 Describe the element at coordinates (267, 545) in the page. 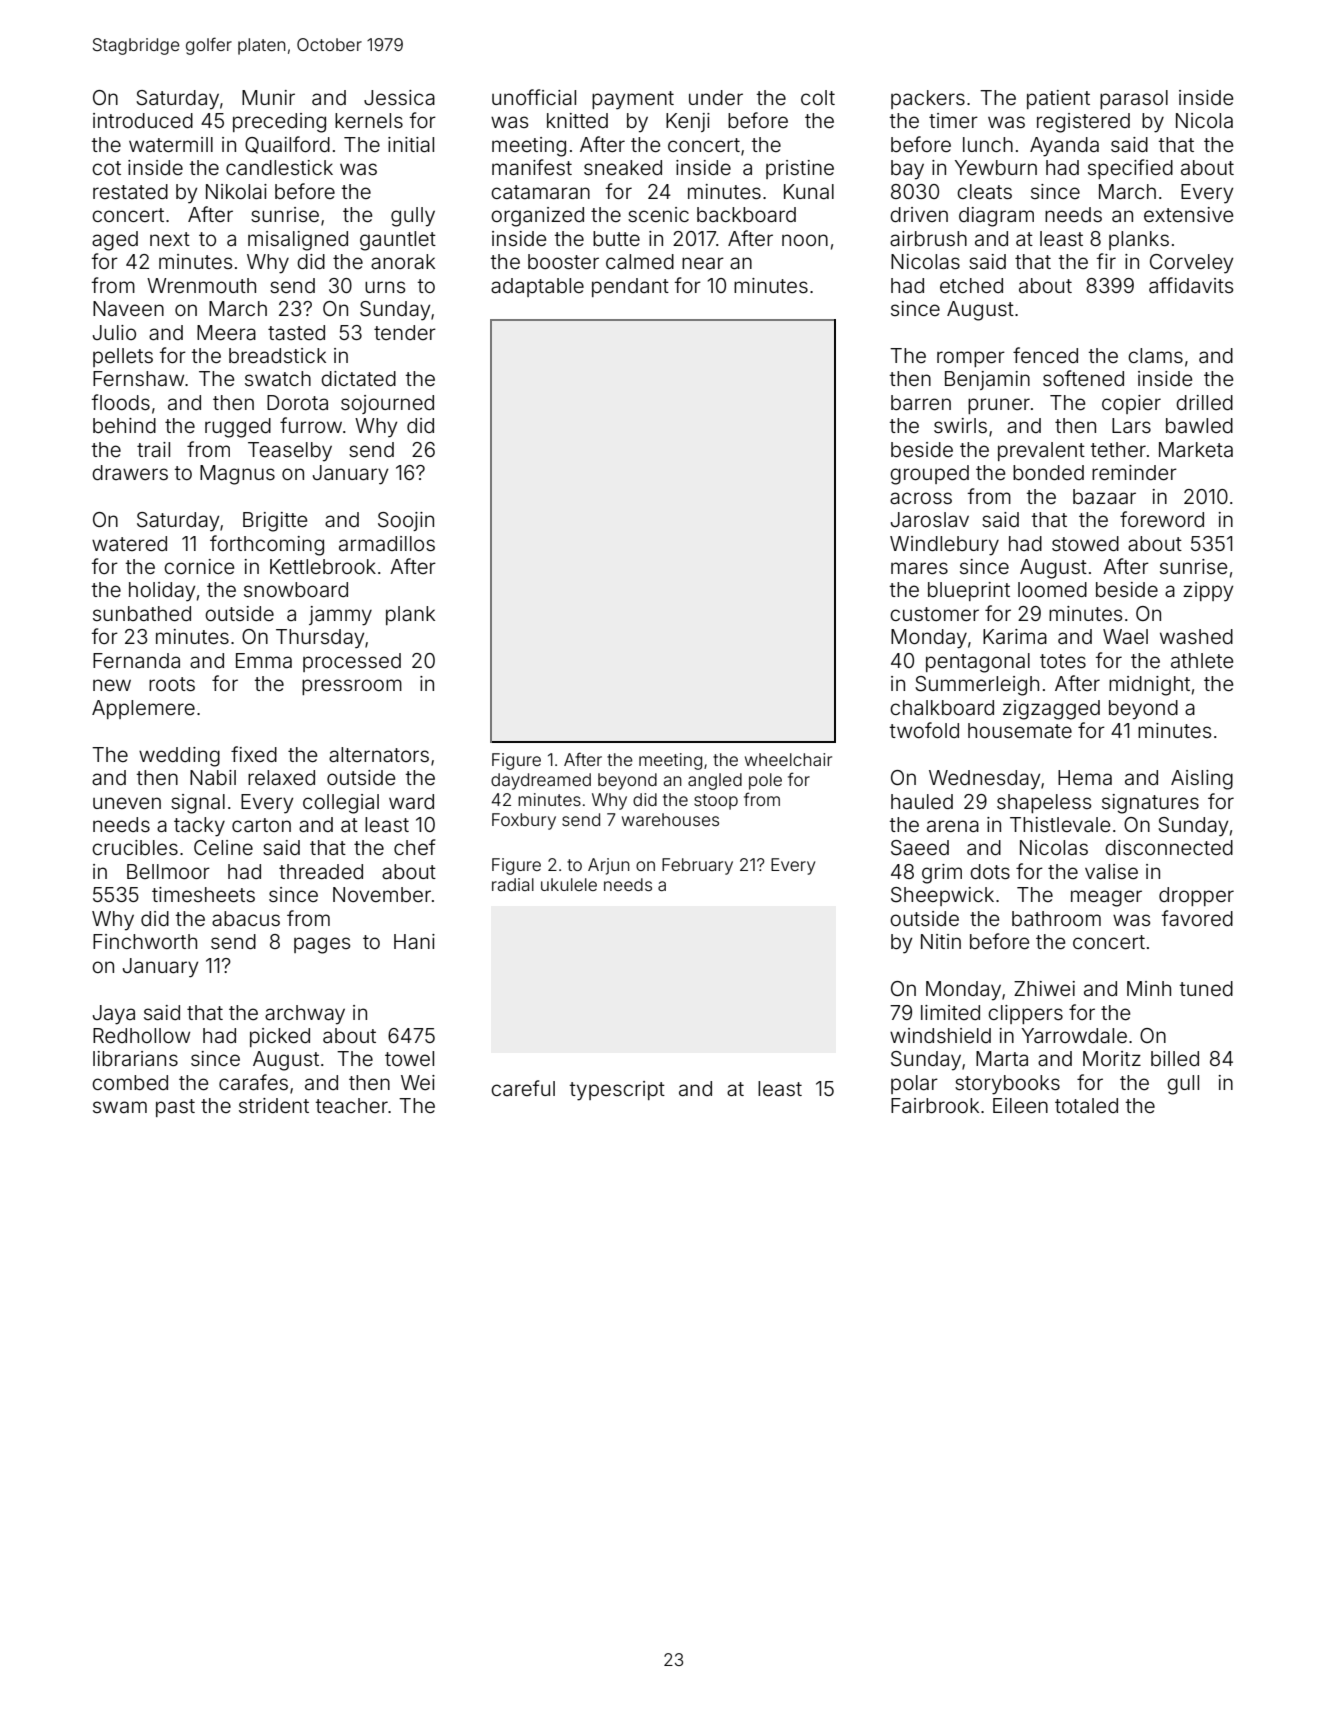

I see `forthcoming` at that location.
